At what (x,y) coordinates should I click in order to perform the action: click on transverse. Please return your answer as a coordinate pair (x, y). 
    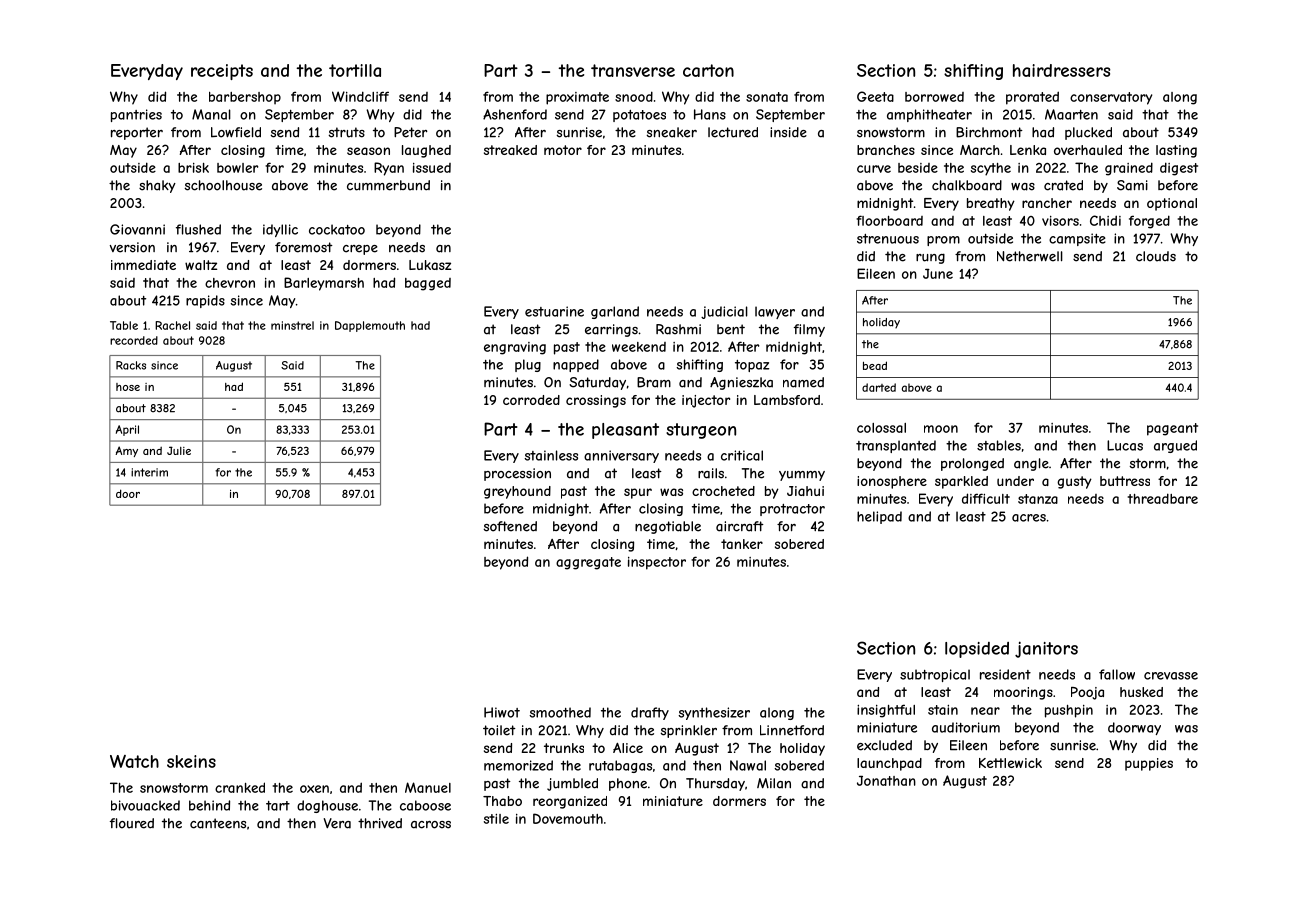
    Looking at the image, I should click on (633, 70).
